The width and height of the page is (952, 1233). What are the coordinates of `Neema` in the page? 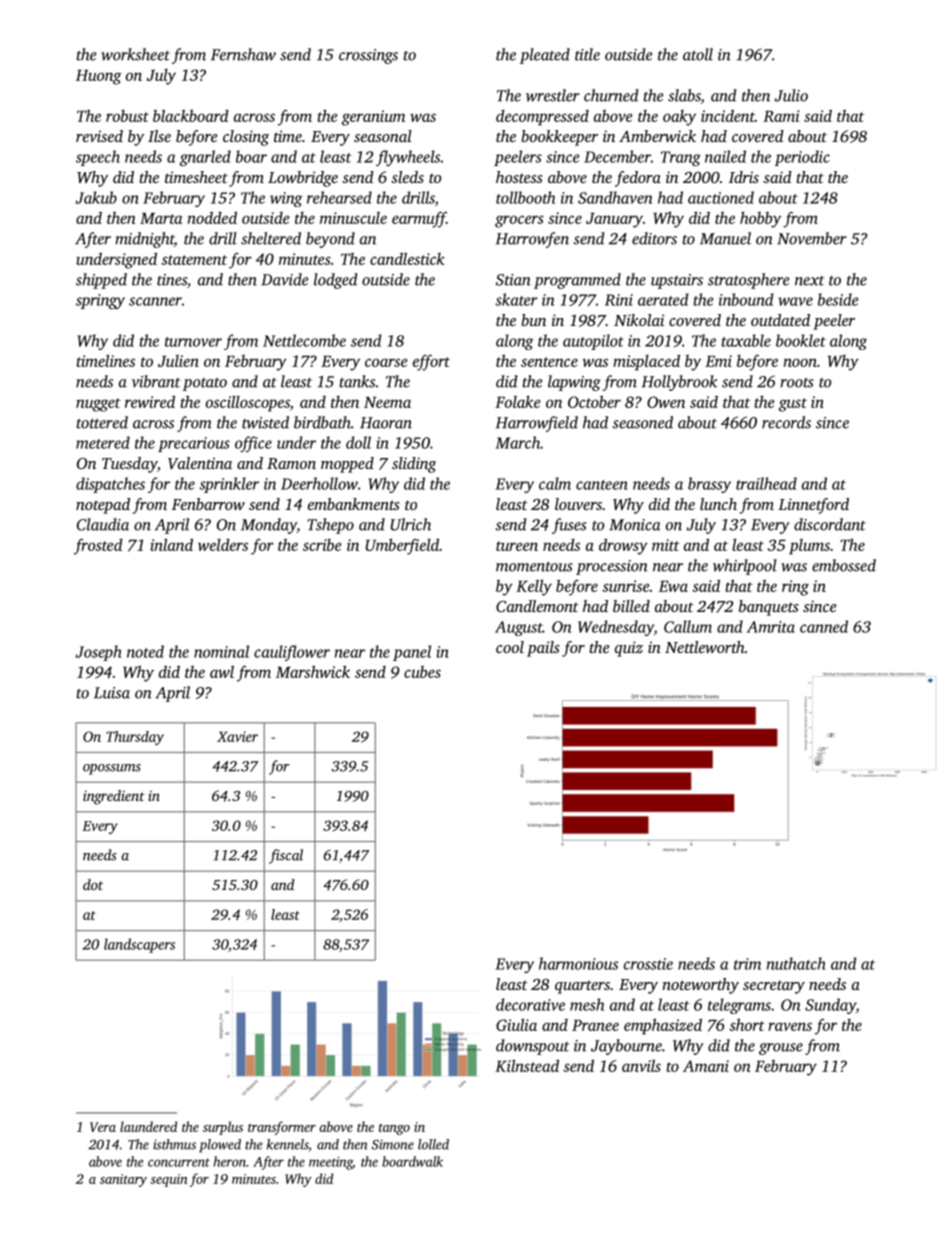 It's located at (387, 402).
